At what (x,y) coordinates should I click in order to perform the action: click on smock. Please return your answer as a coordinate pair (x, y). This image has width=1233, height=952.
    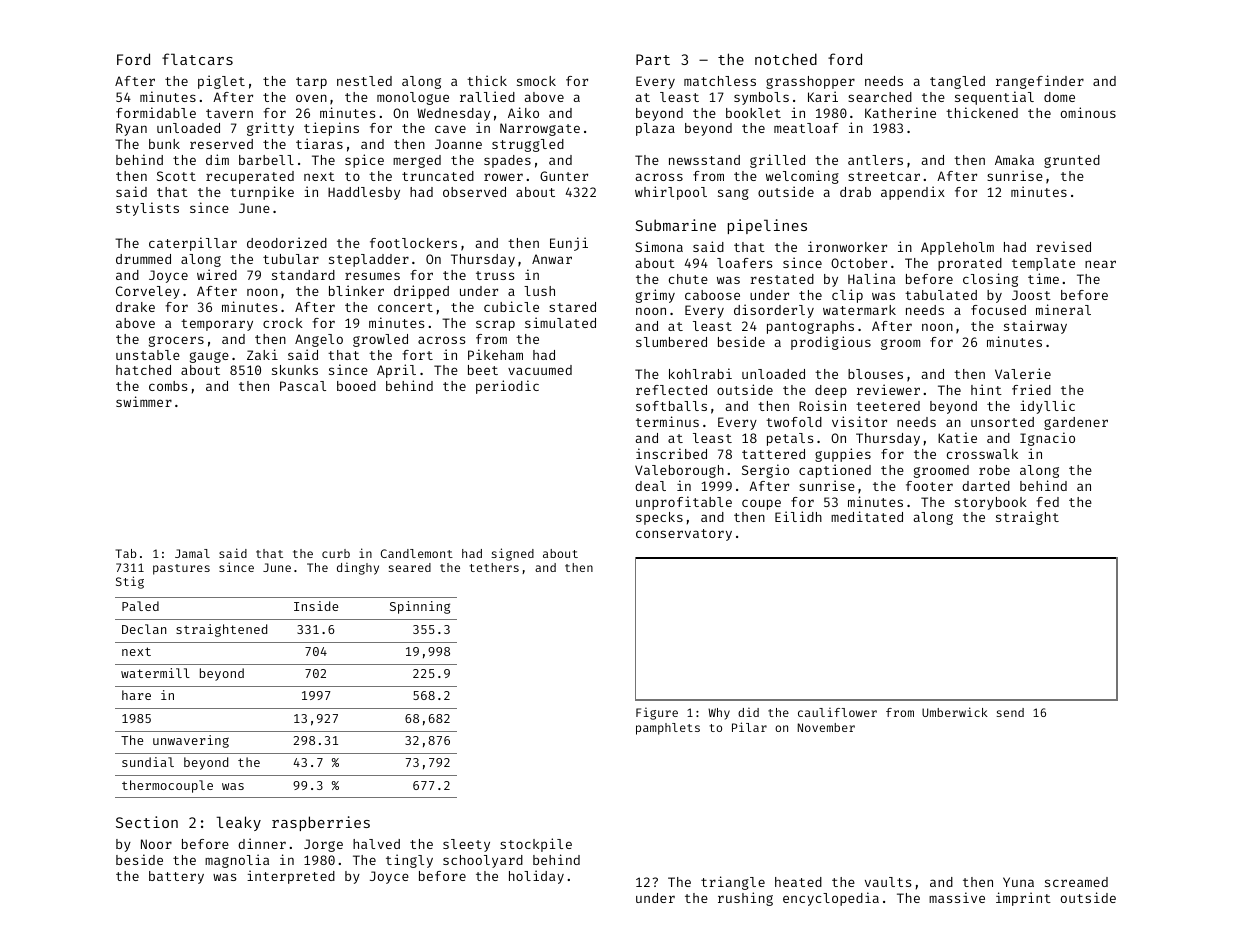
    Looking at the image, I should click on (536, 81).
